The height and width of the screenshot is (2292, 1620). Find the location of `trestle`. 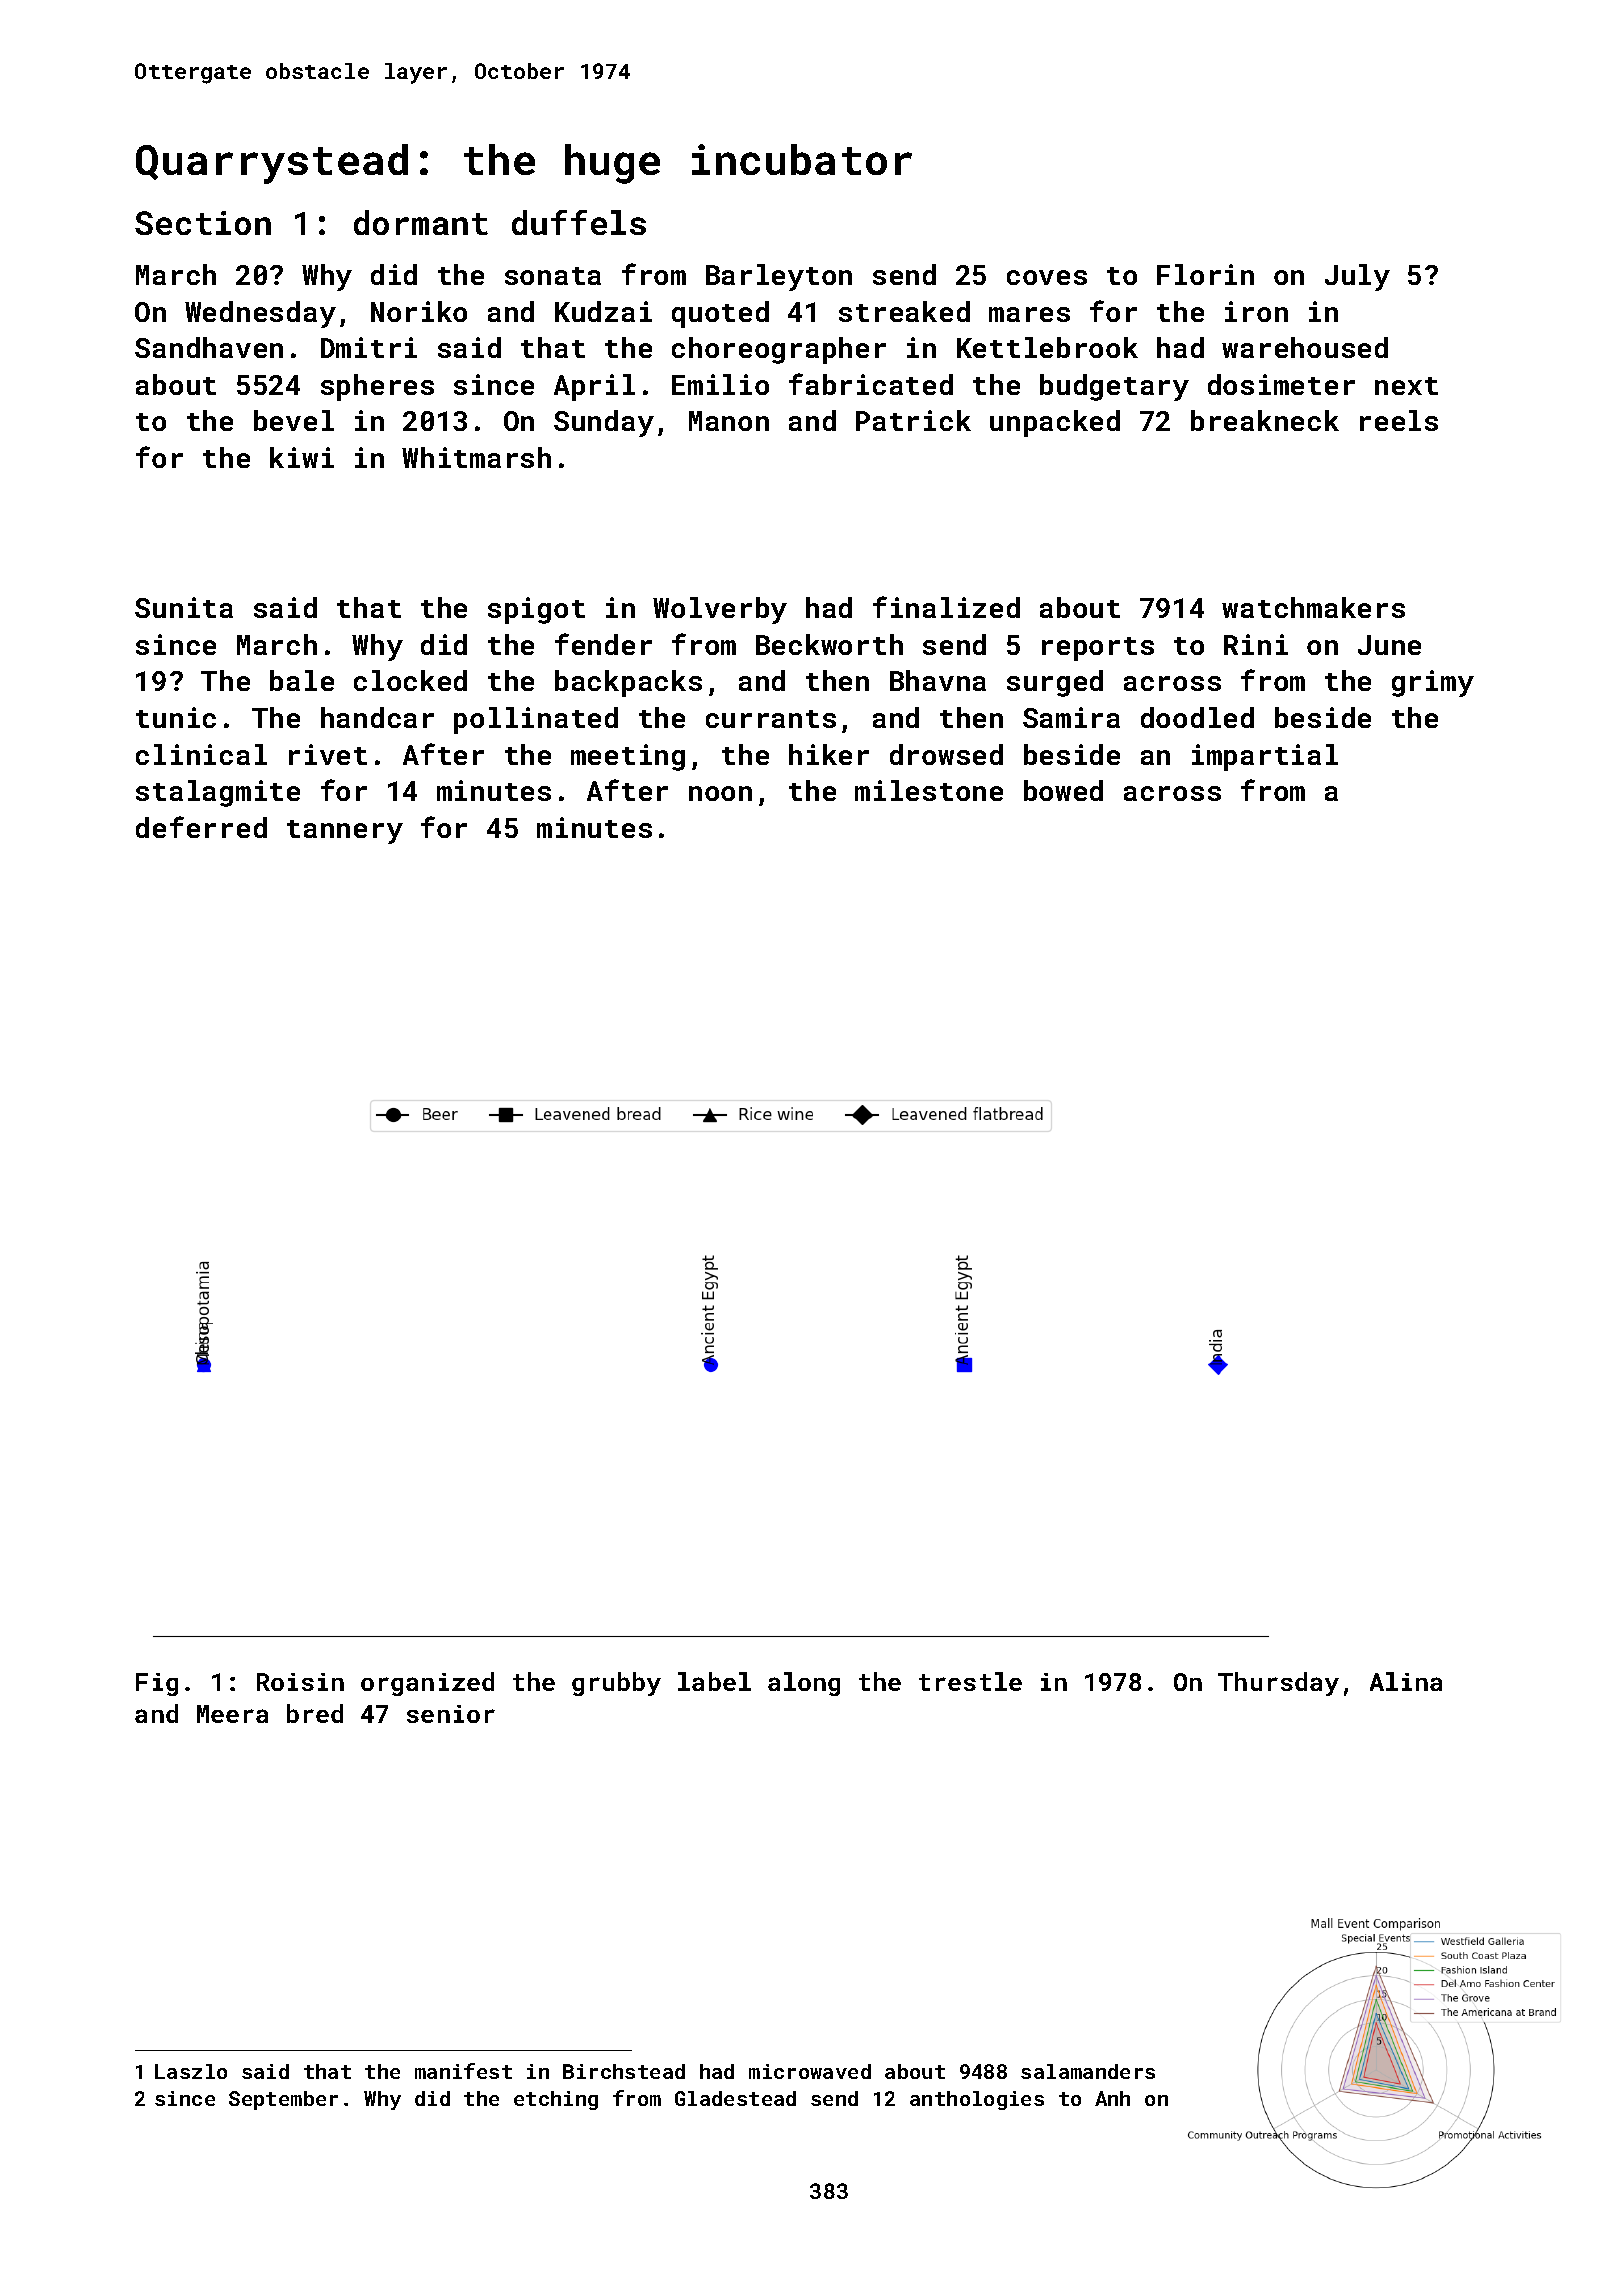

trestle is located at coordinates (970, 1681).
